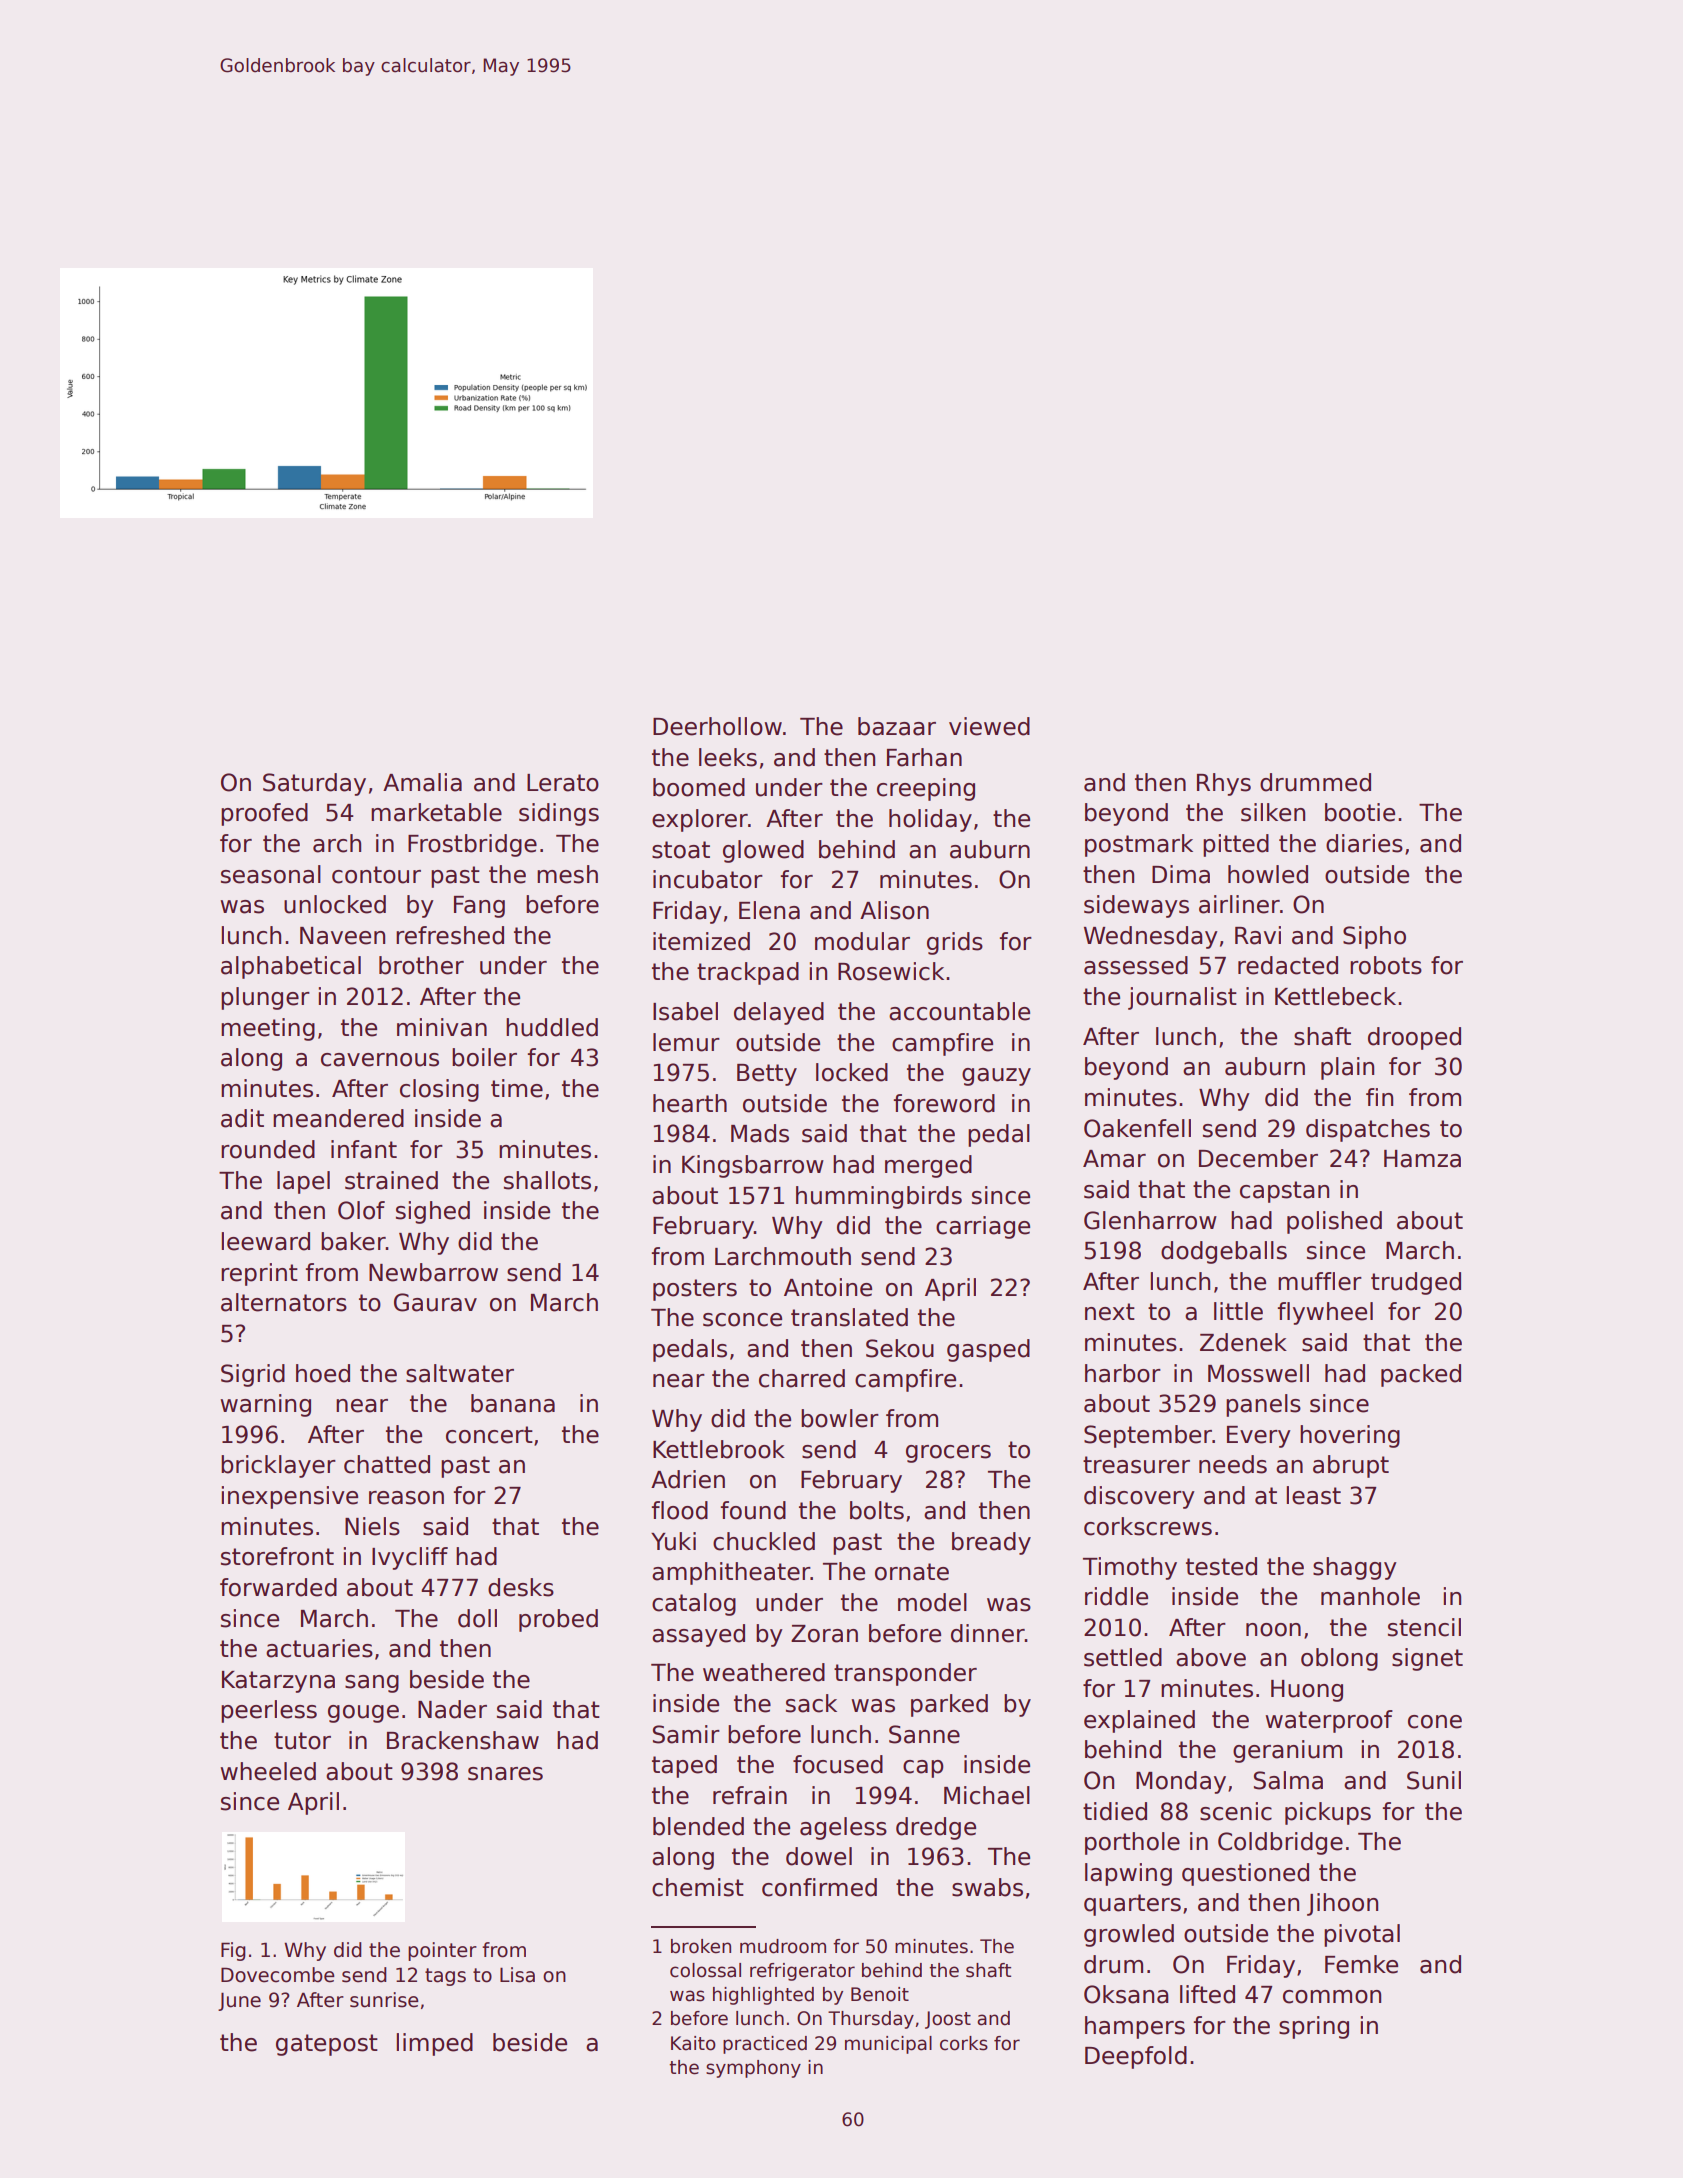  Describe the element at coordinates (391, 1180) in the screenshot. I see `strained` at that location.
